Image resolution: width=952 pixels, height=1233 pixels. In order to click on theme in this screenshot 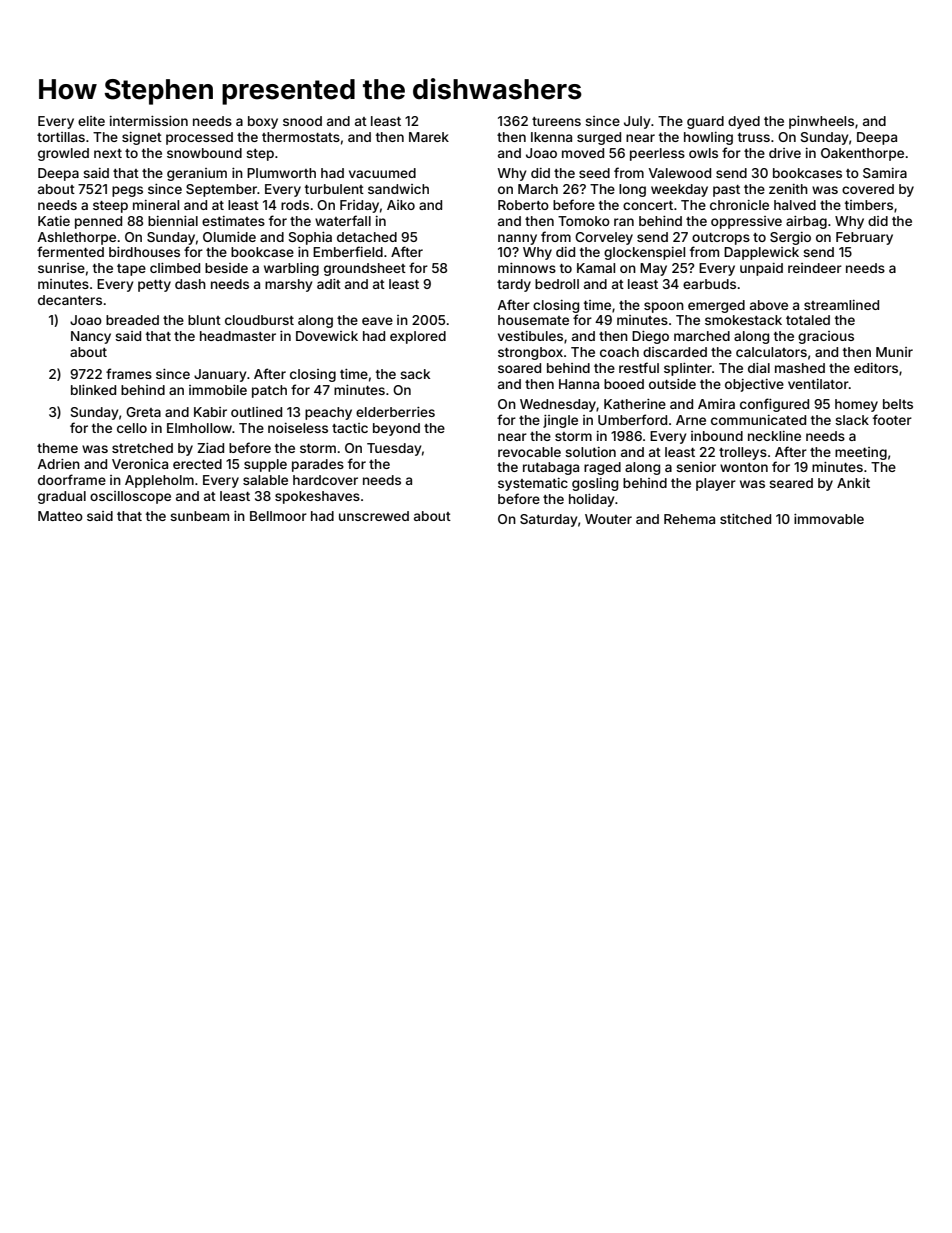, I will do `click(57, 448)`.
